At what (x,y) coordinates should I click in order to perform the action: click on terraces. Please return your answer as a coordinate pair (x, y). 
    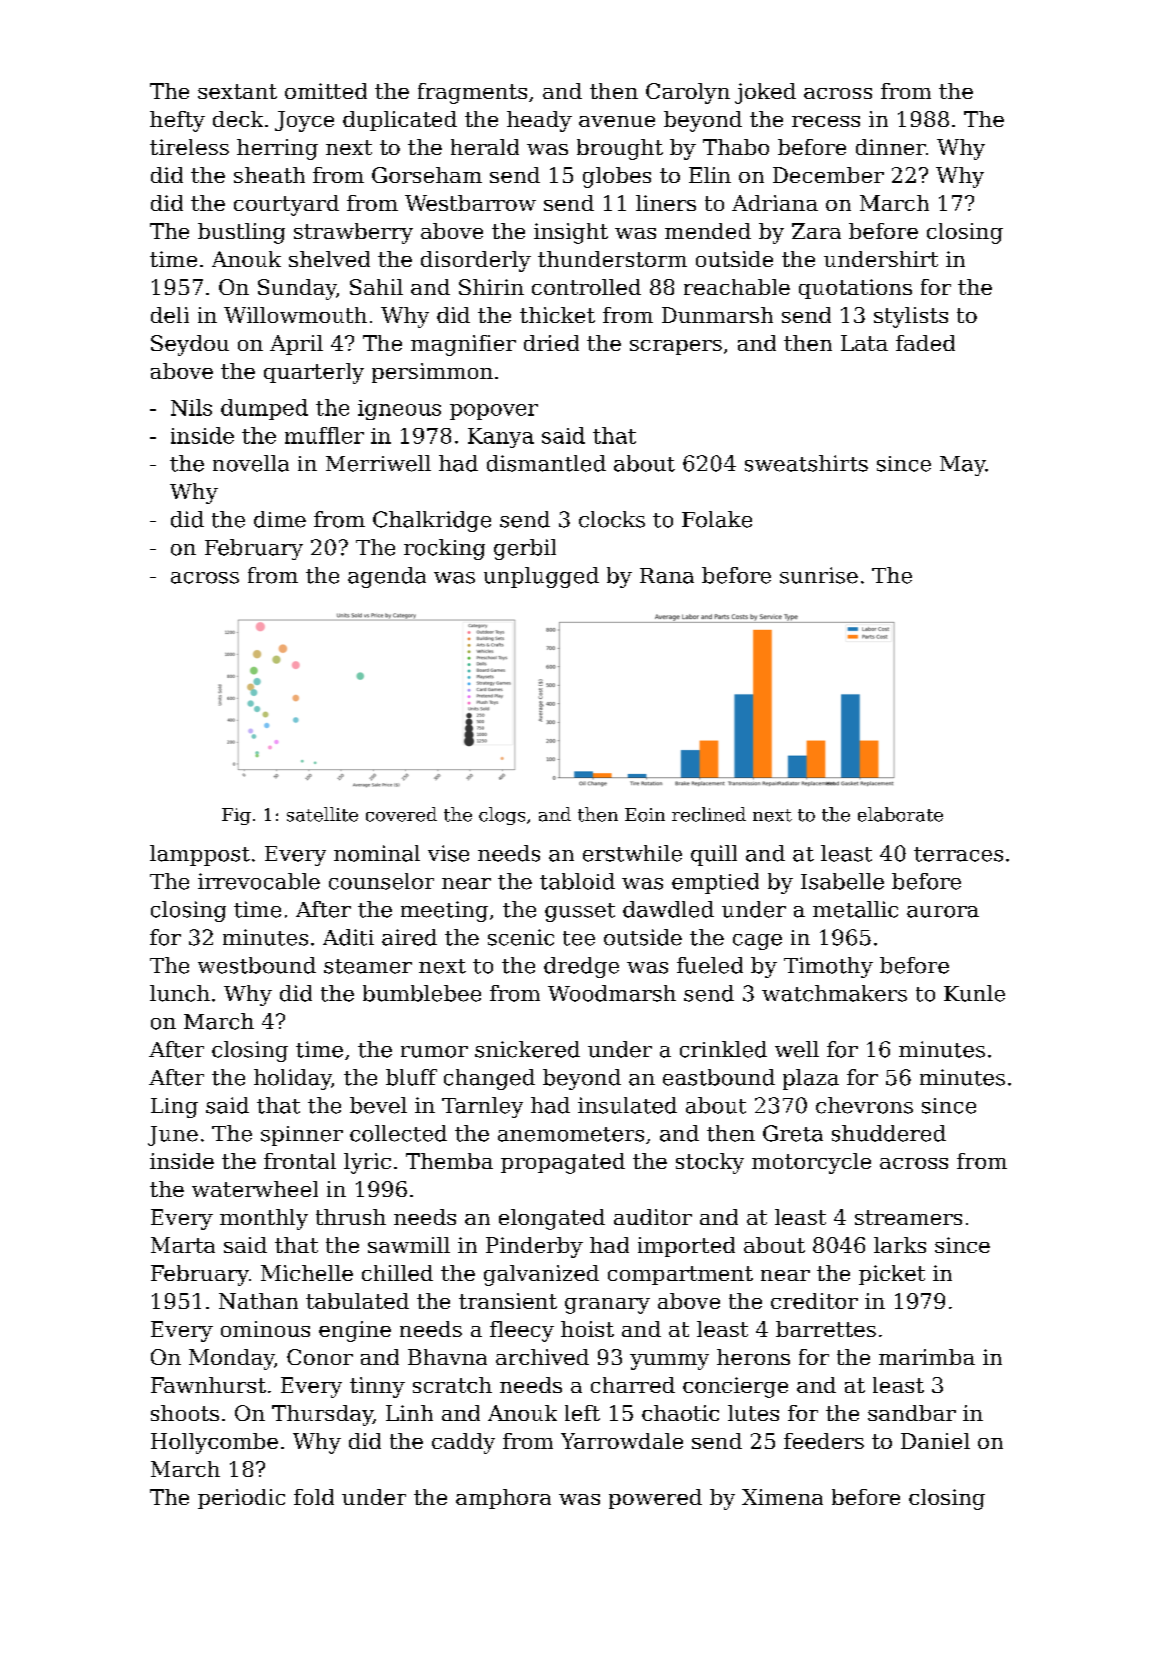
    Looking at the image, I should click on (958, 854).
